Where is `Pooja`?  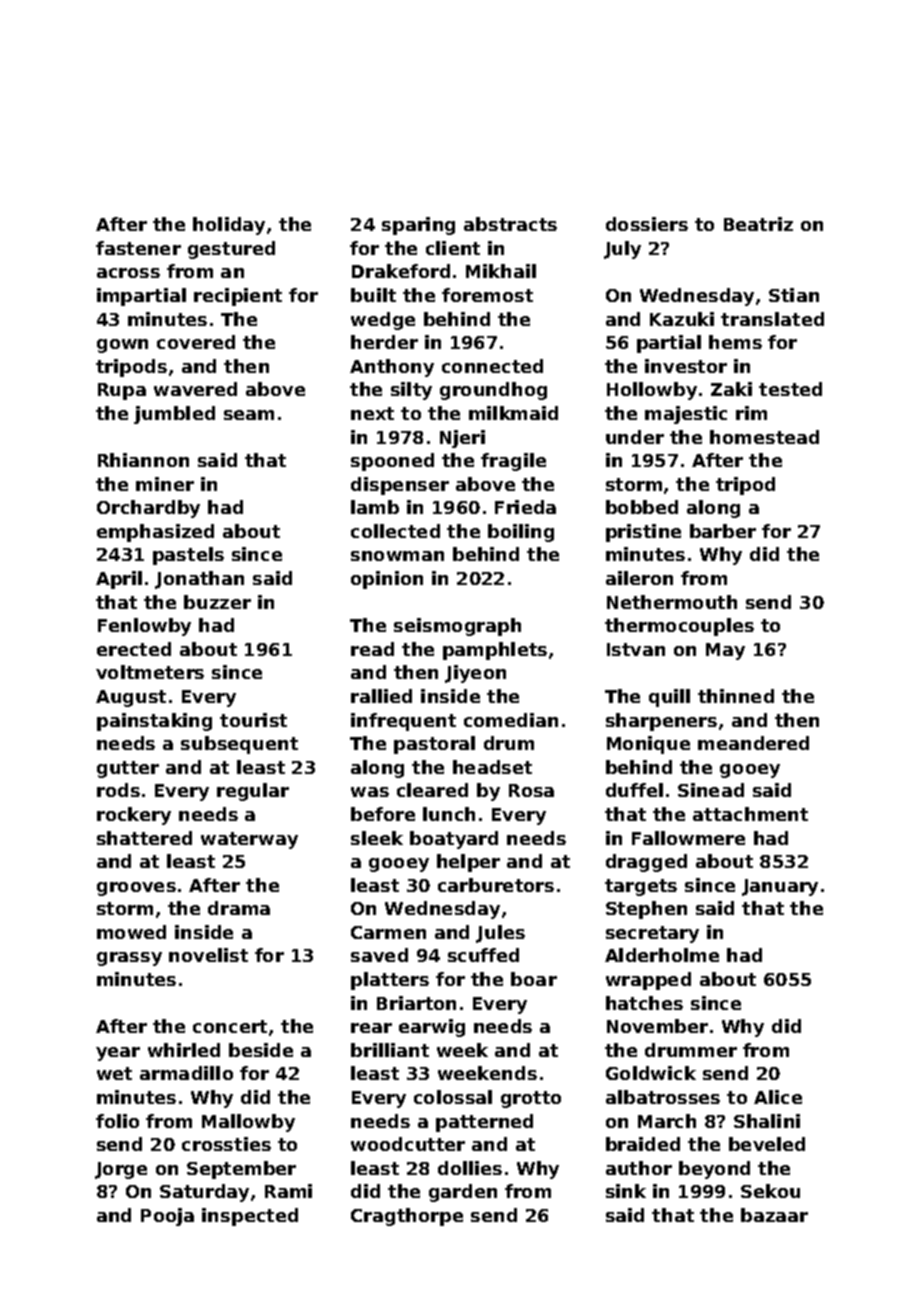 Pooja is located at coordinates (167, 1217).
